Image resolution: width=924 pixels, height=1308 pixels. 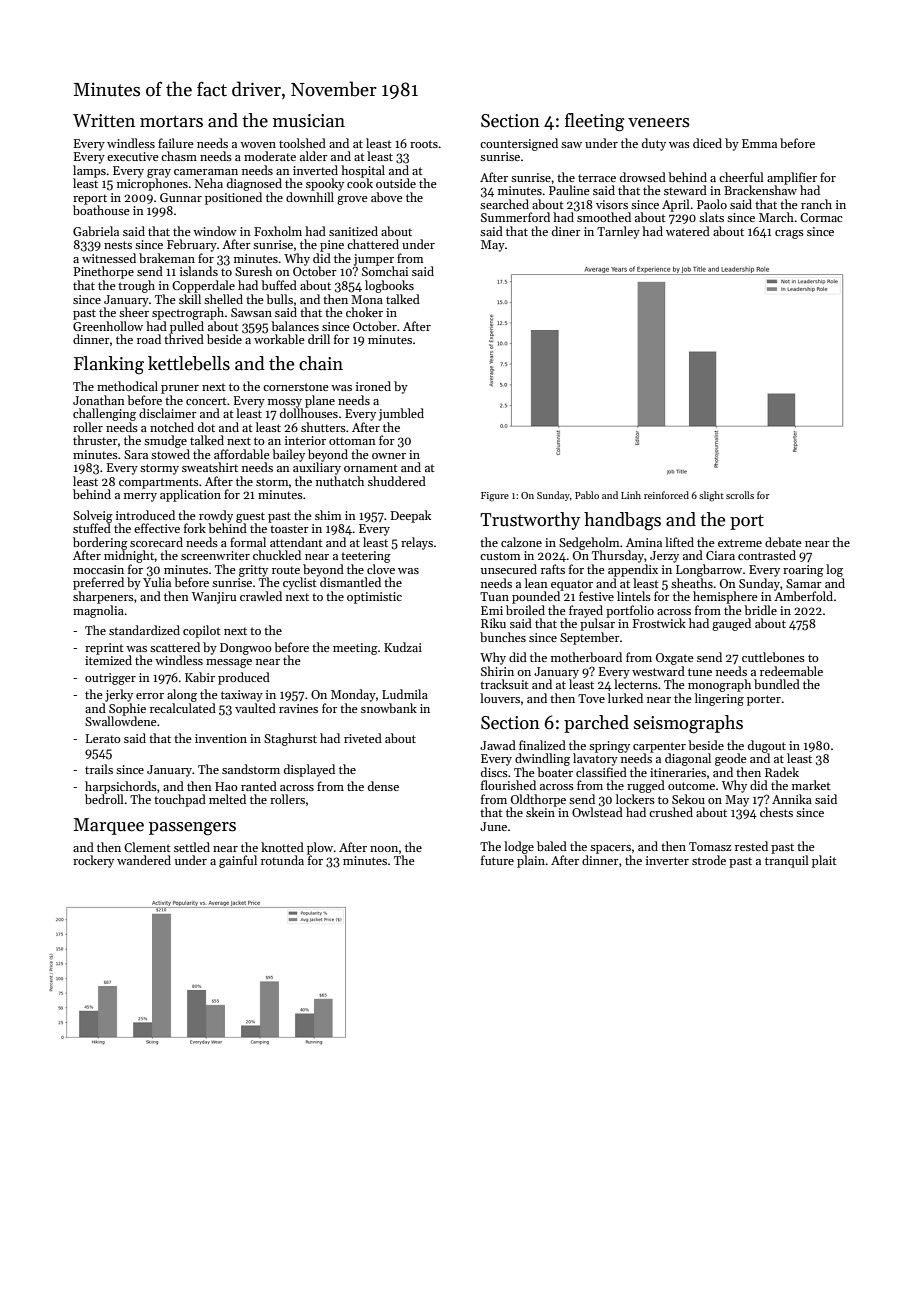 What do you see at coordinates (109, 258) in the document?
I see `witnessed` at bounding box center [109, 258].
